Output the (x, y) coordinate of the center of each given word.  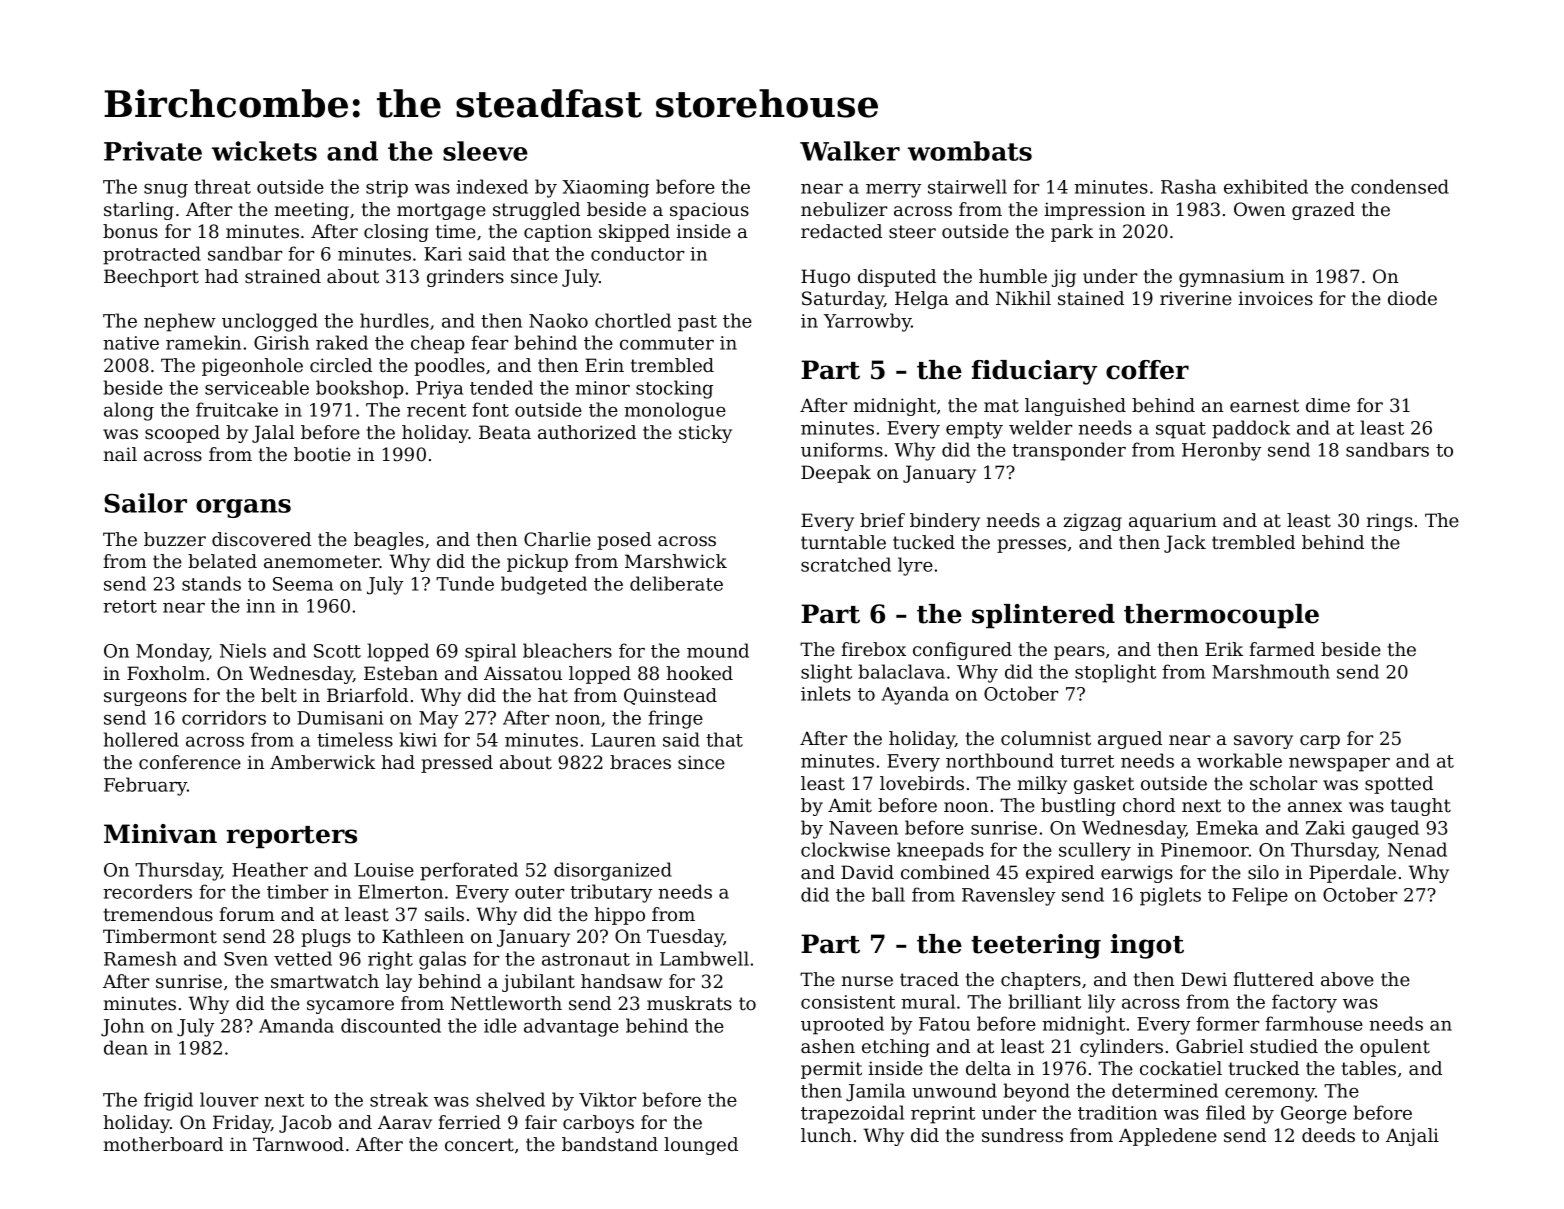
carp (1320, 742)
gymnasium (1232, 278)
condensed (1400, 186)
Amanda (296, 1025)
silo (1263, 872)
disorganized (613, 871)
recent (436, 410)
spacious (709, 211)
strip (387, 189)
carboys (598, 1124)
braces (640, 762)
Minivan (160, 834)
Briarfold (367, 695)
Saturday (843, 300)
